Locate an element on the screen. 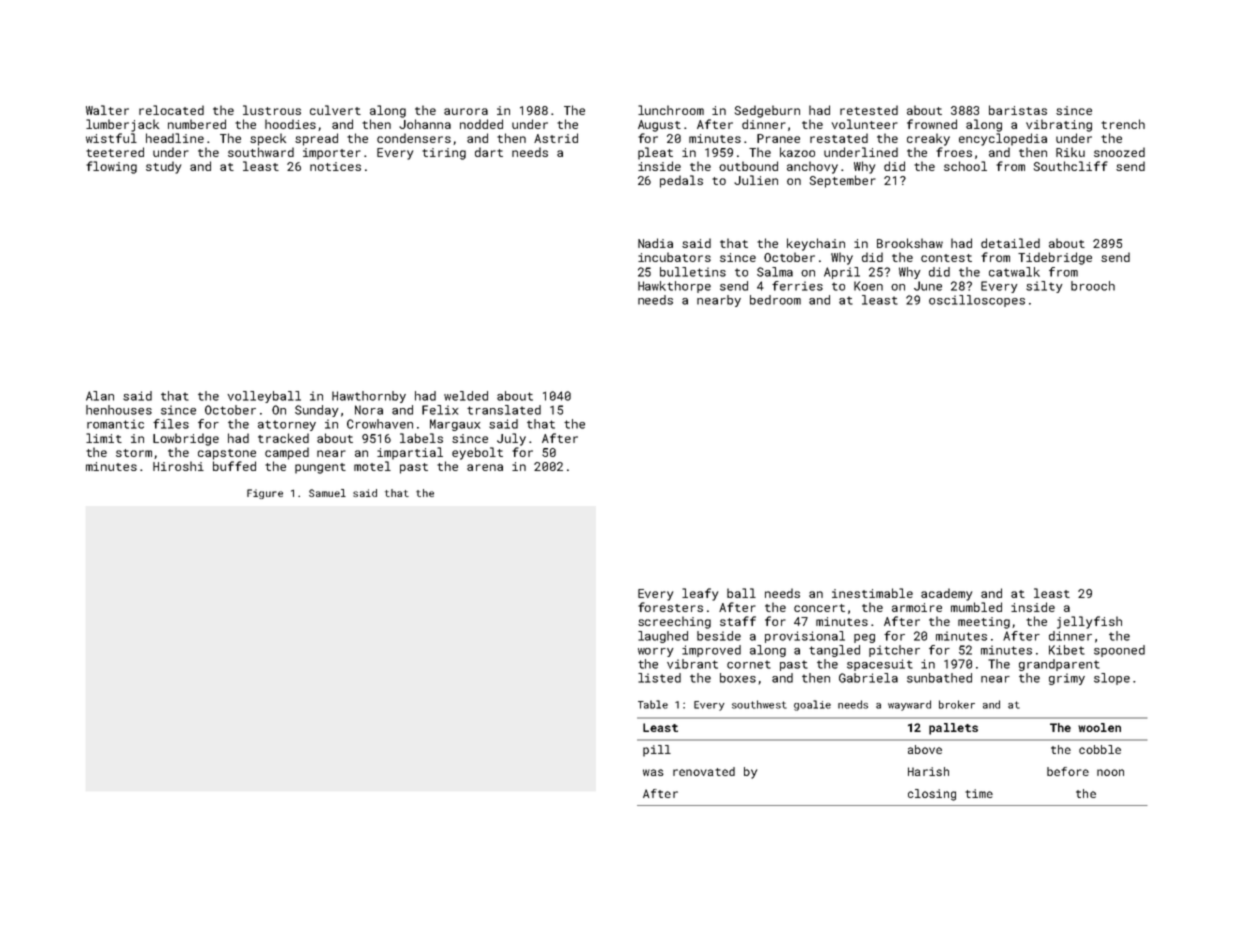  Hawkthorpe is located at coordinates (674, 287).
